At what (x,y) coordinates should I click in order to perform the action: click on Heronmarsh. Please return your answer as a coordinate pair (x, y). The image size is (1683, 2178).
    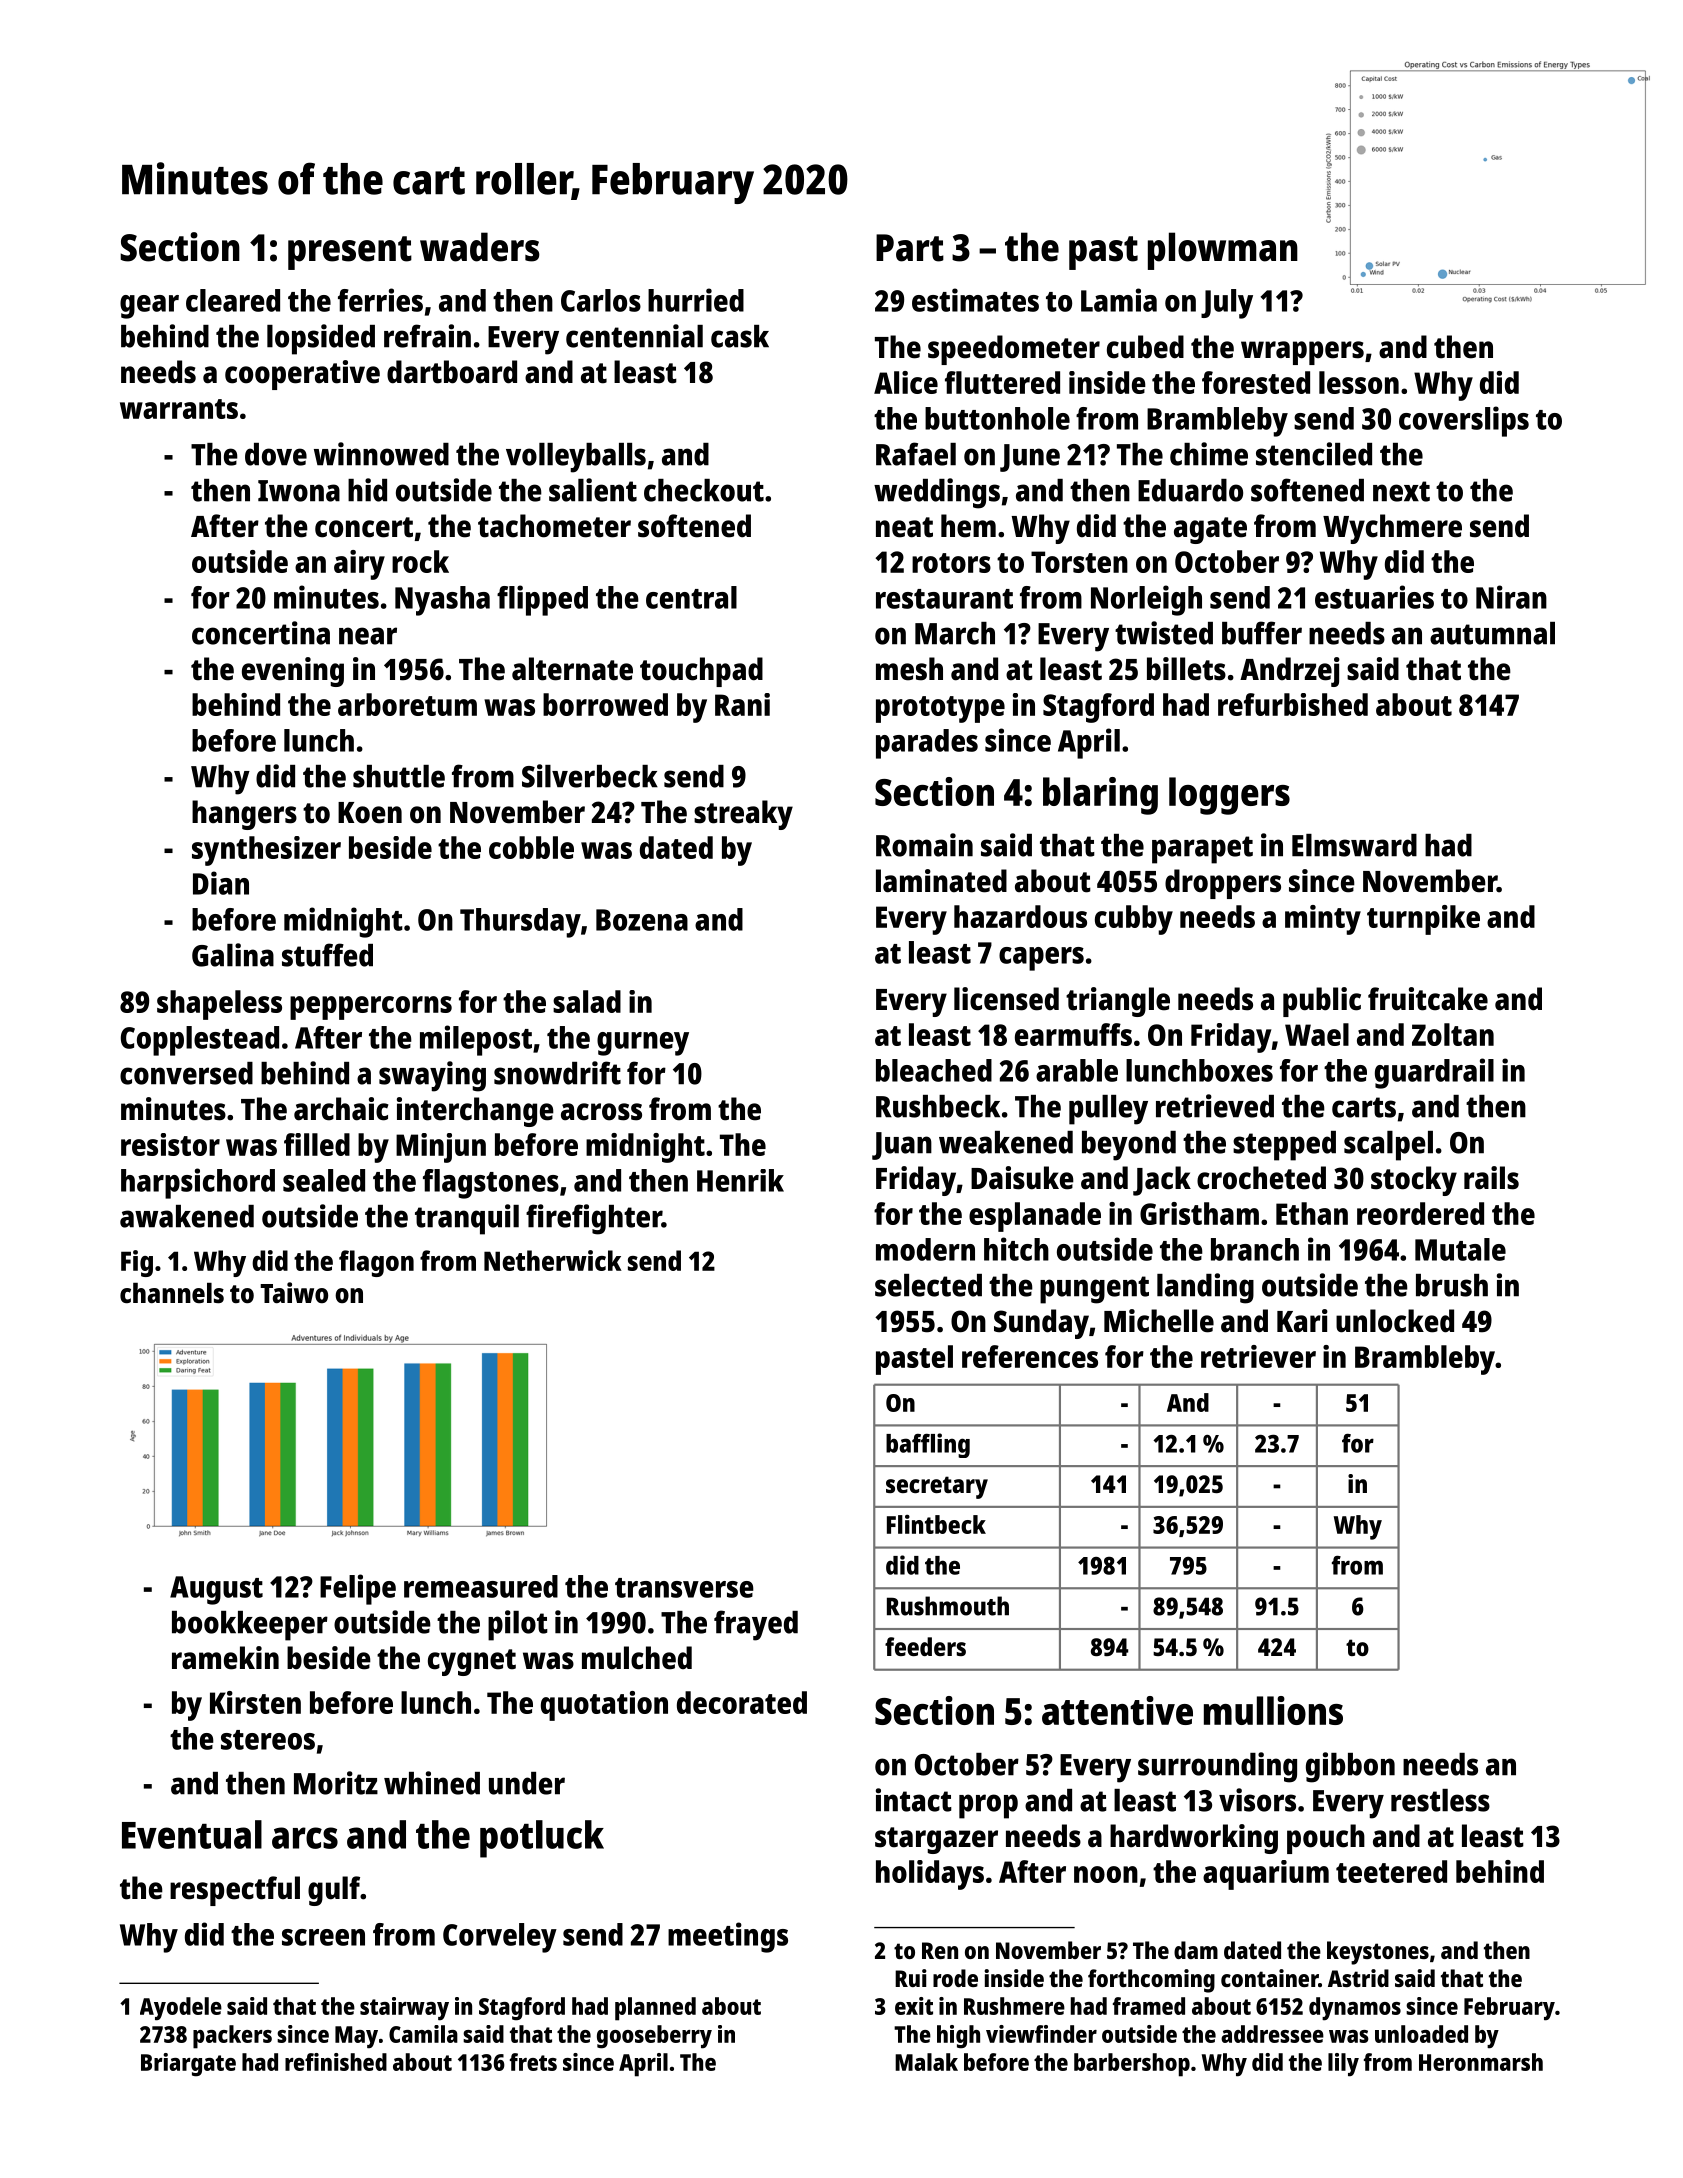
    Looking at the image, I should click on (1481, 2062).
